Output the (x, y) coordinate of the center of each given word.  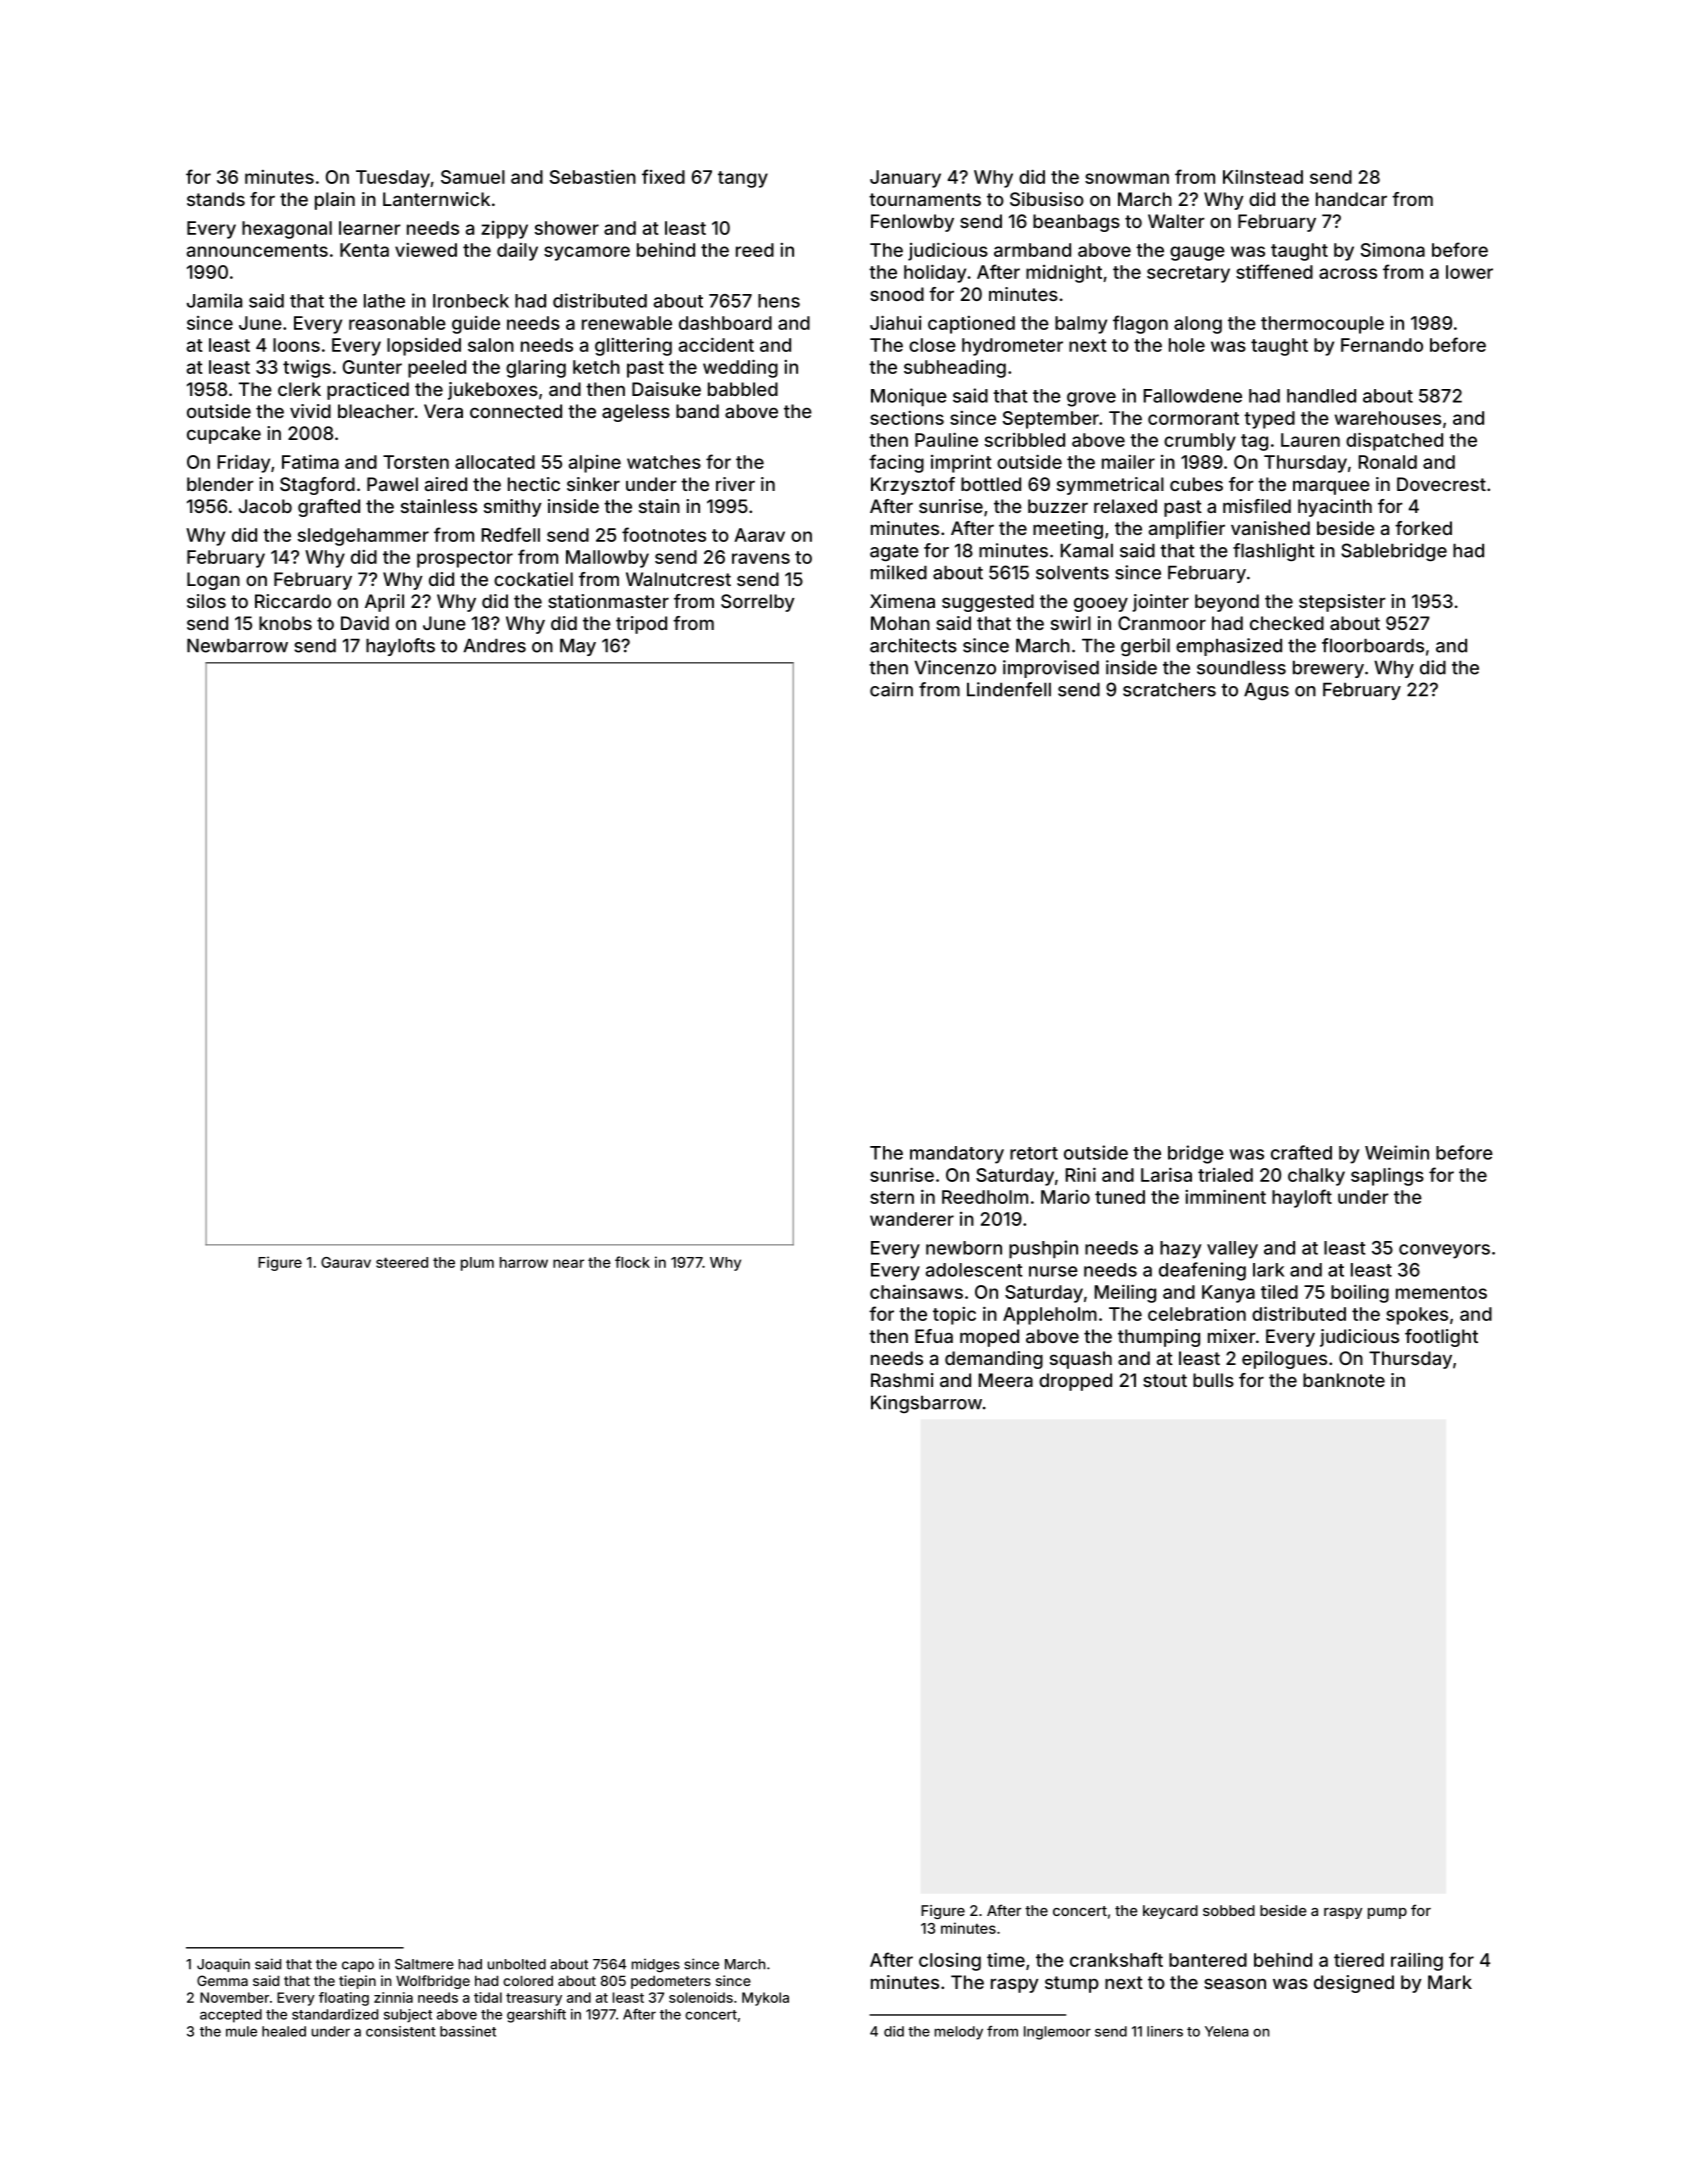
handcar (1351, 199)
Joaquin (223, 1965)
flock (632, 1262)
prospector (465, 559)
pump (1387, 1913)
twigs (307, 368)
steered (402, 1262)
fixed (663, 176)
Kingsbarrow (926, 1404)
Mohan (900, 623)
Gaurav (346, 1262)
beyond (1227, 603)
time (1006, 1959)
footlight (1441, 1338)
